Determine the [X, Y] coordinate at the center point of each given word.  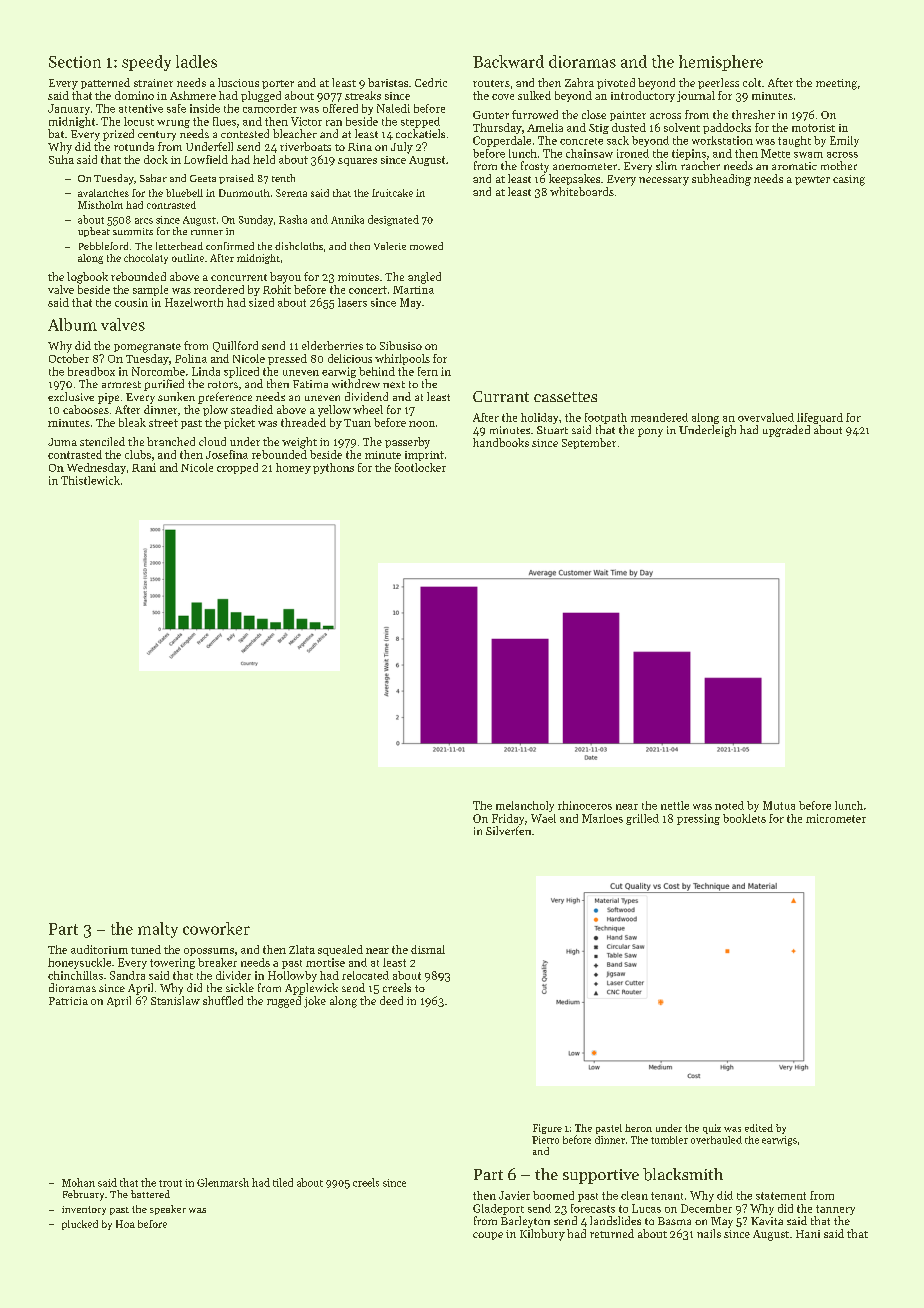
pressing [698, 819]
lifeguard [820, 418]
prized [118, 135]
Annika [347, 219]
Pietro [545, 1140]
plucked [80, 1225]
